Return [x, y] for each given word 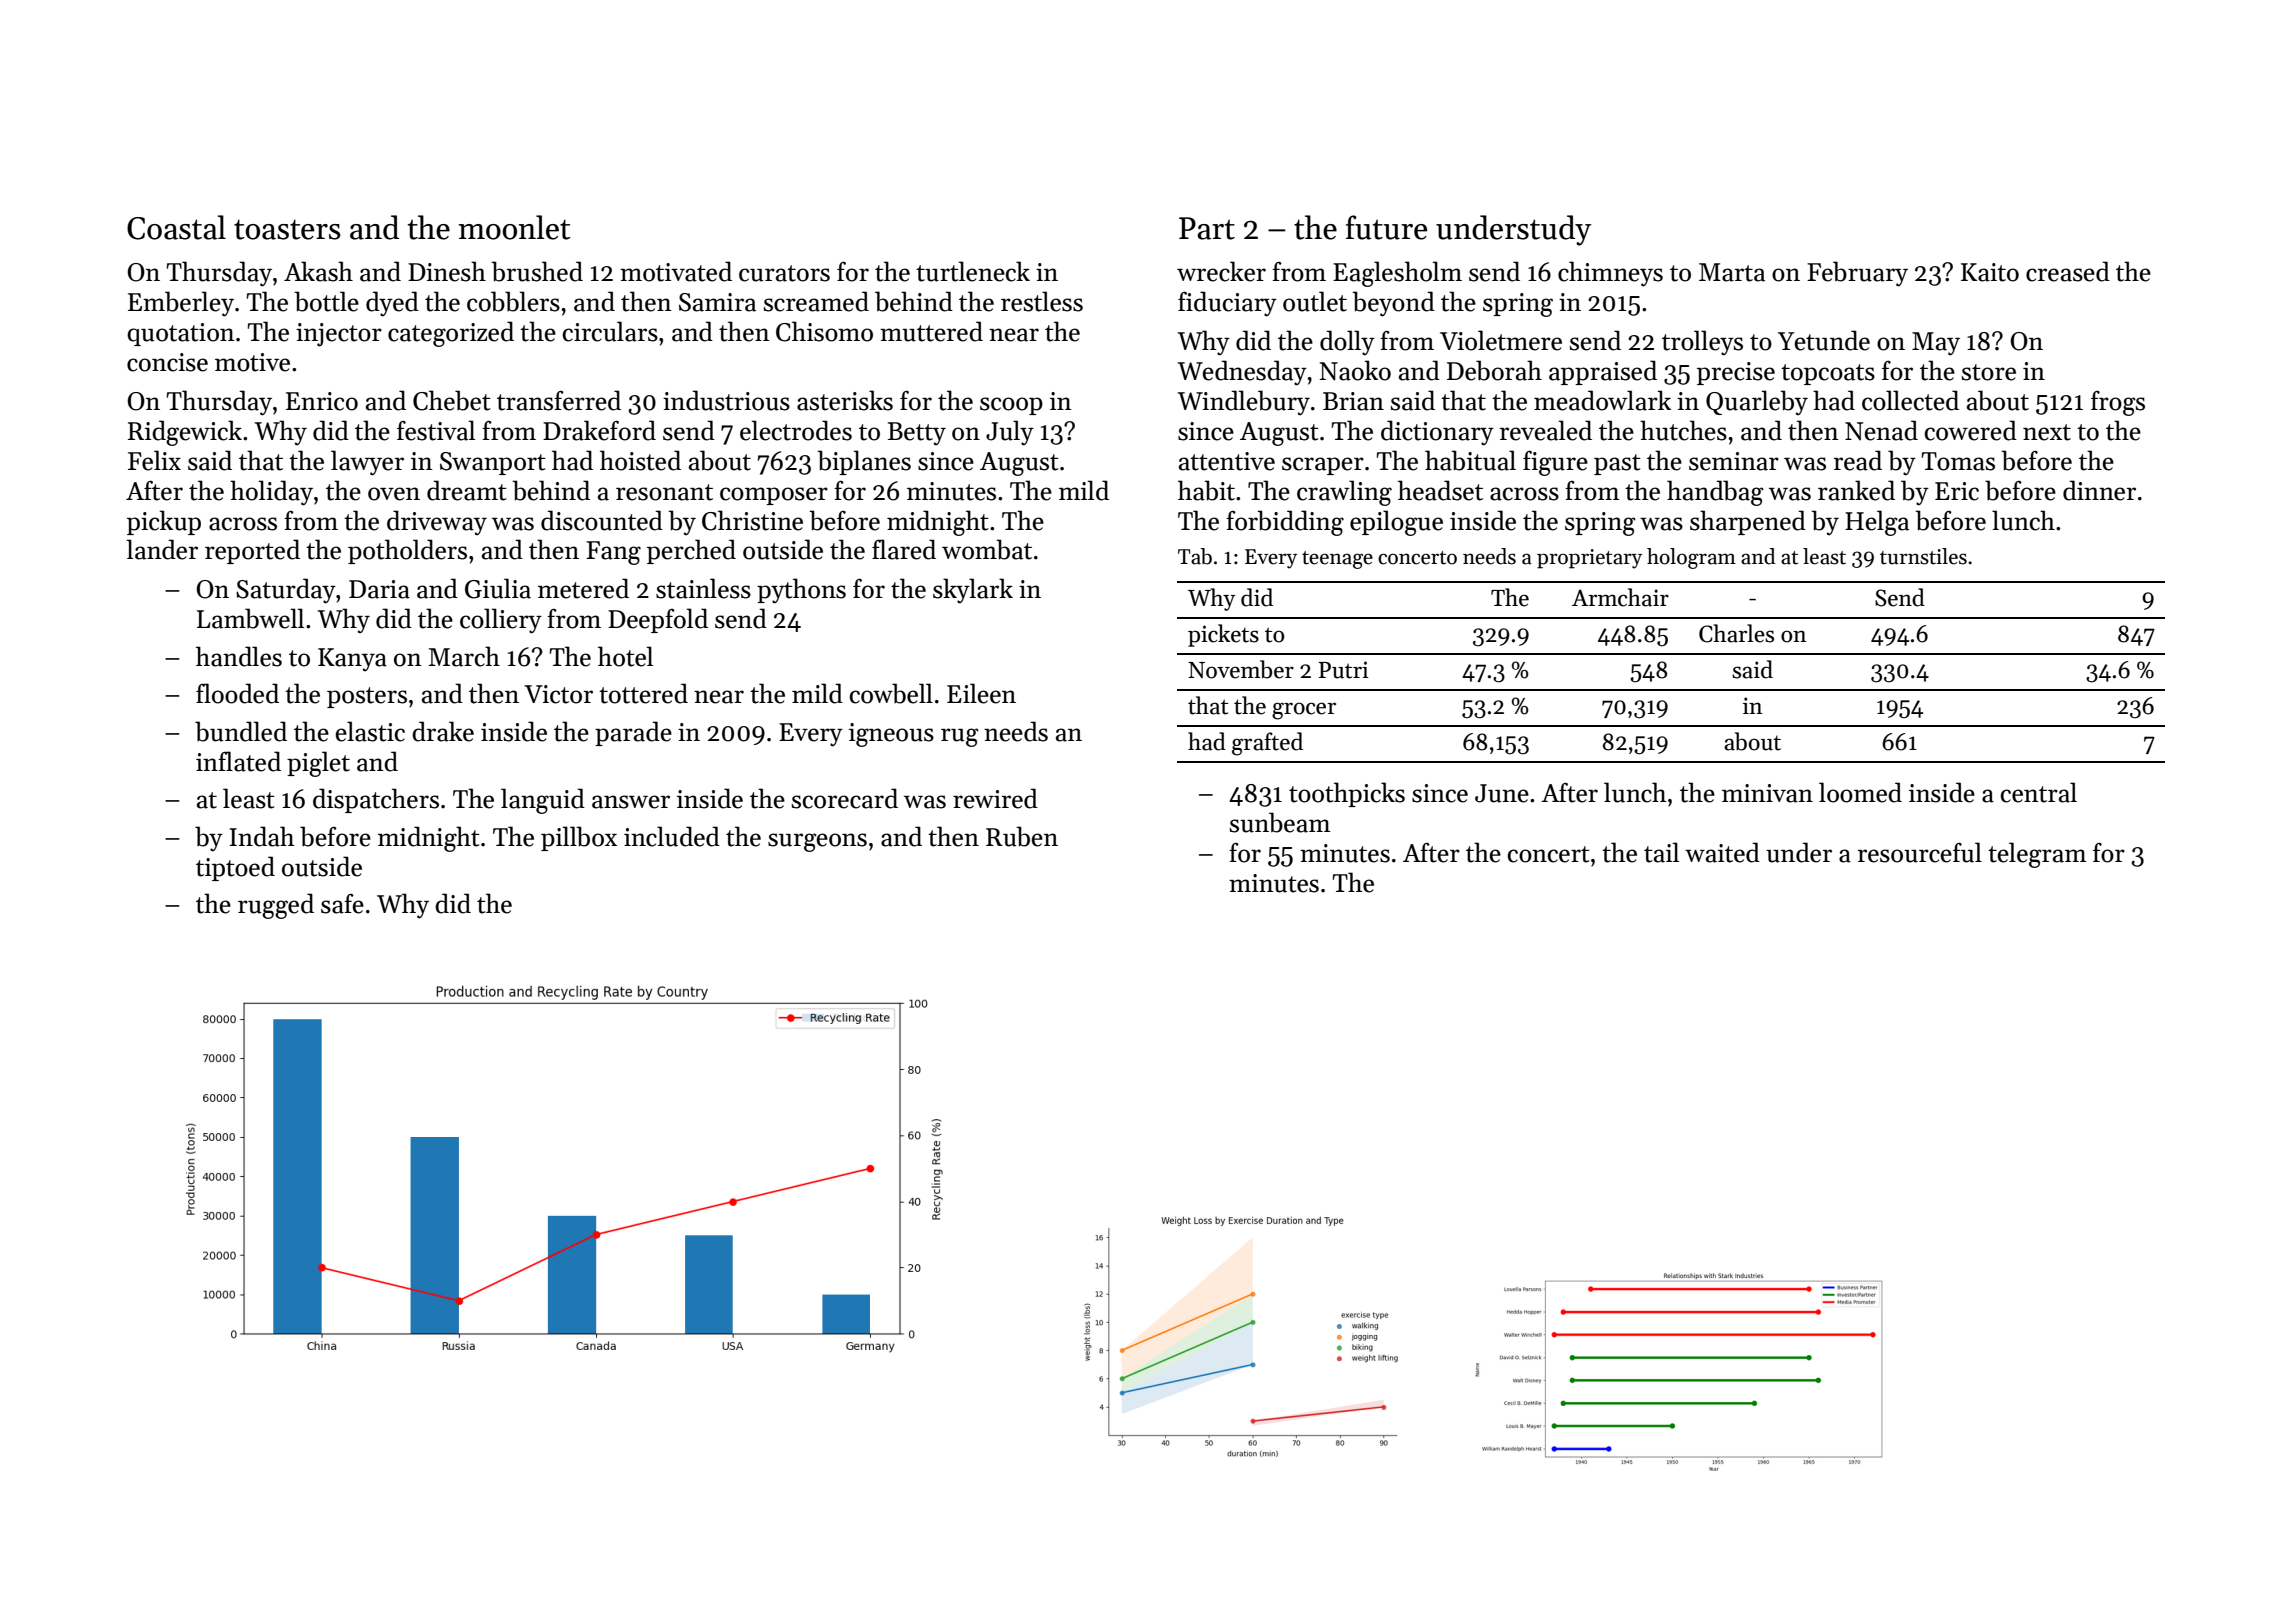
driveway [437, 522]
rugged [276, 906]
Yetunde [1824, 340]
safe [342, 904]
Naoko [1355, 370]
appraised [1603, 372]
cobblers [513, 301]
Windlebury [1244, 402]
